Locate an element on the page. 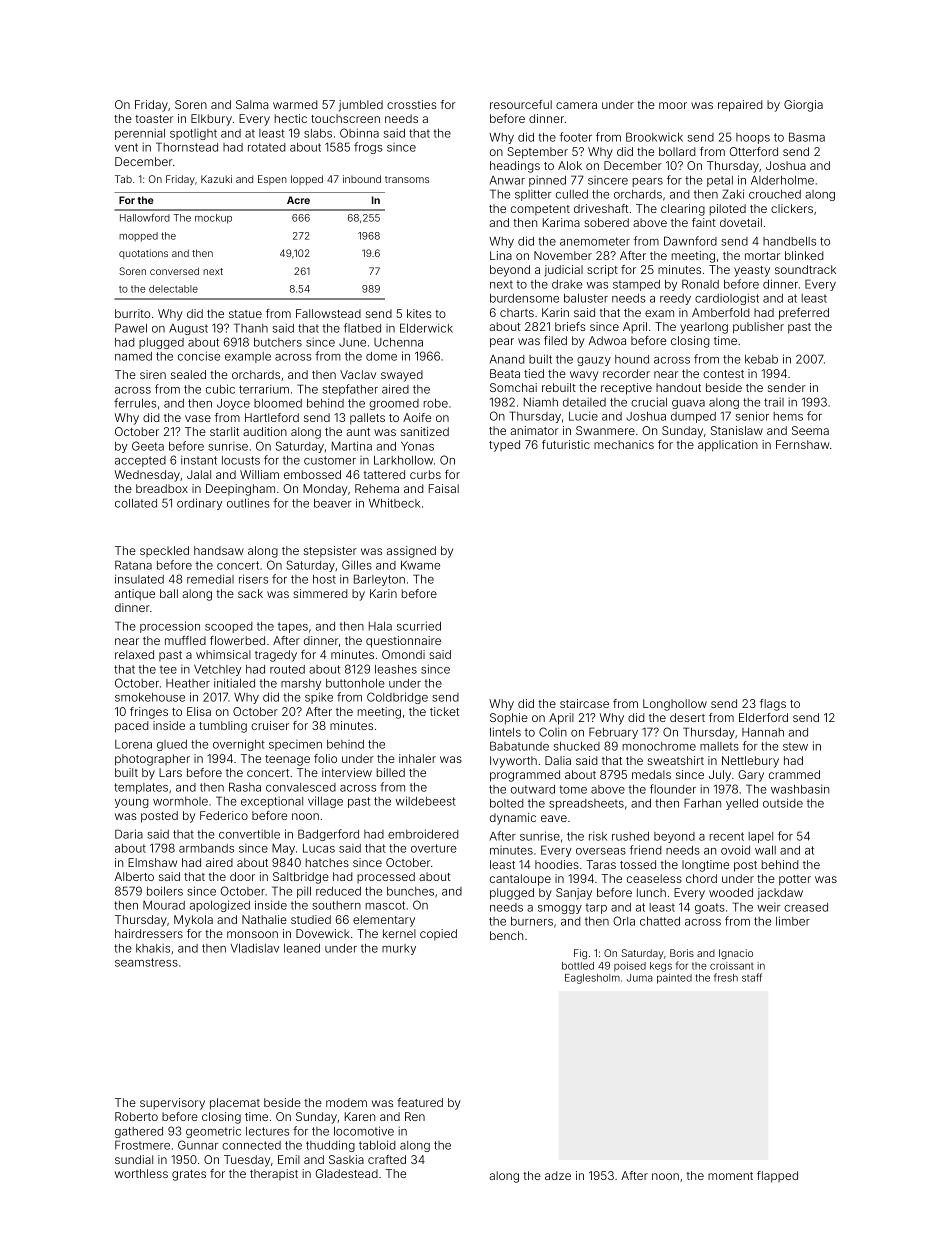 The image size is (952, 1233). staff is located at coordinates (752, 977).
